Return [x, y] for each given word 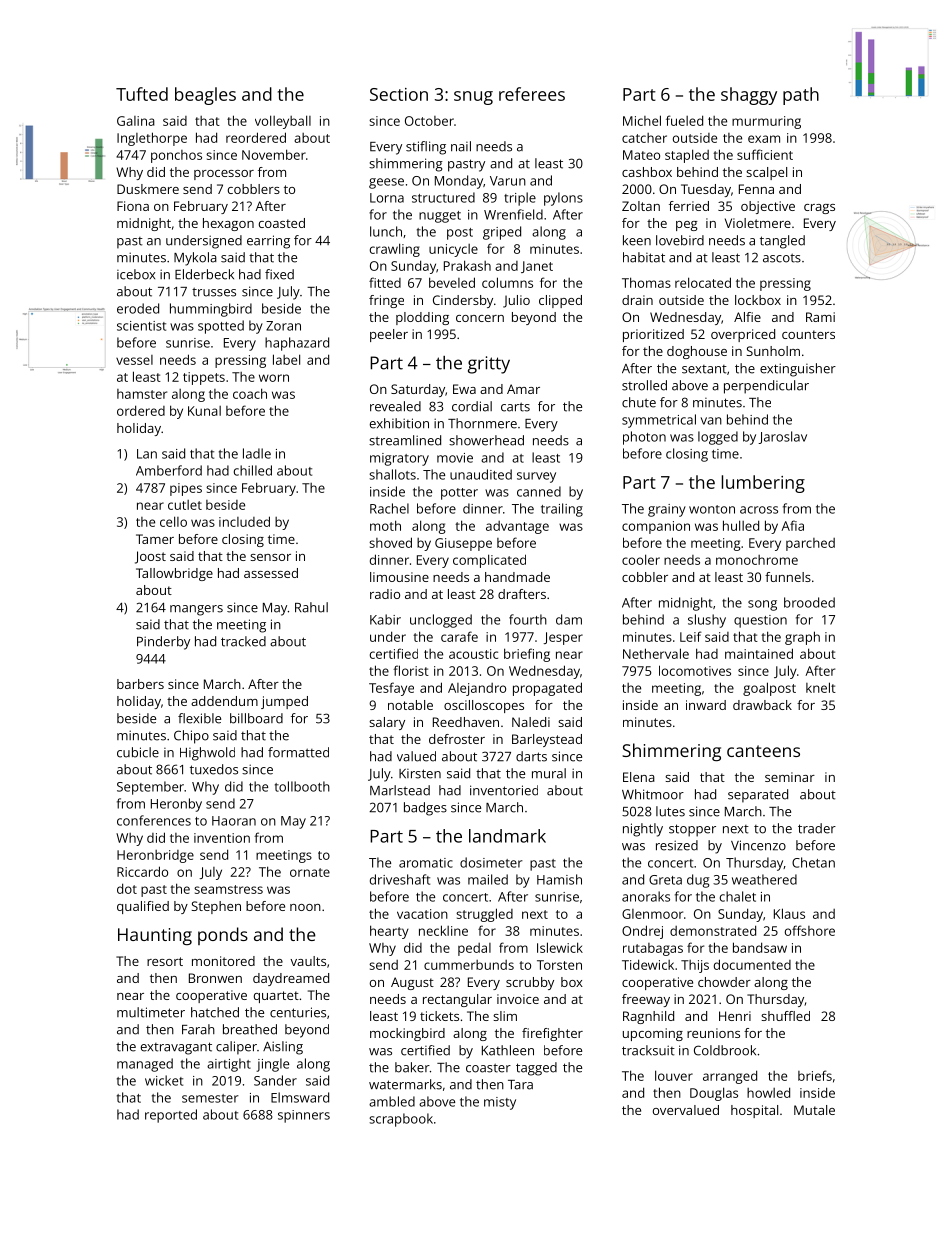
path [801, 96]
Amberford [169, 470]
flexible [199, 718]
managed [145, 1065]
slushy [707, 621]
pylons [563, 199]
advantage [517, 527]
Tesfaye [391, 689]
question [760, 621]
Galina [136, 121]
